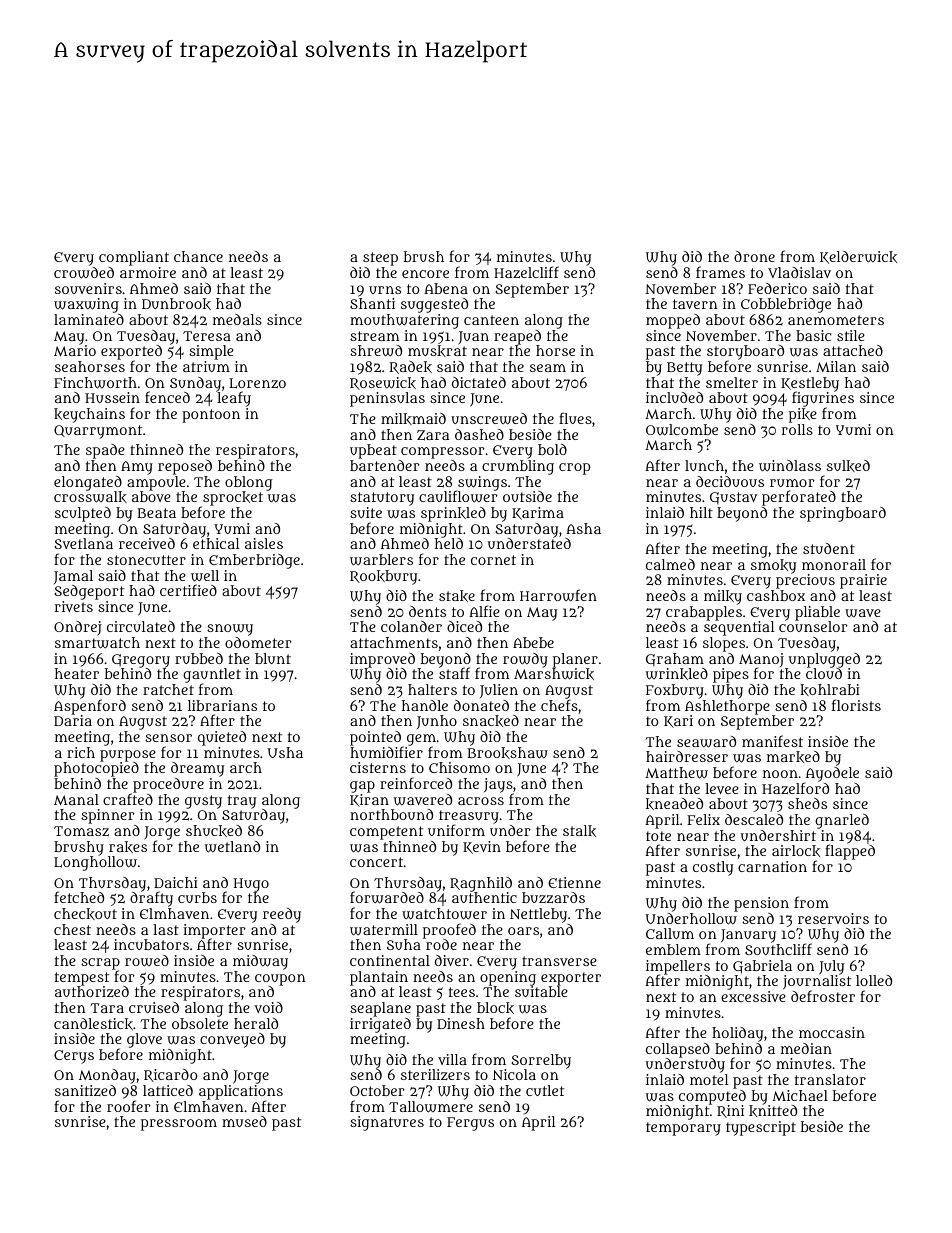  Describe the element at coordinates (380, 259) in the document. I see `steep` at that location.
